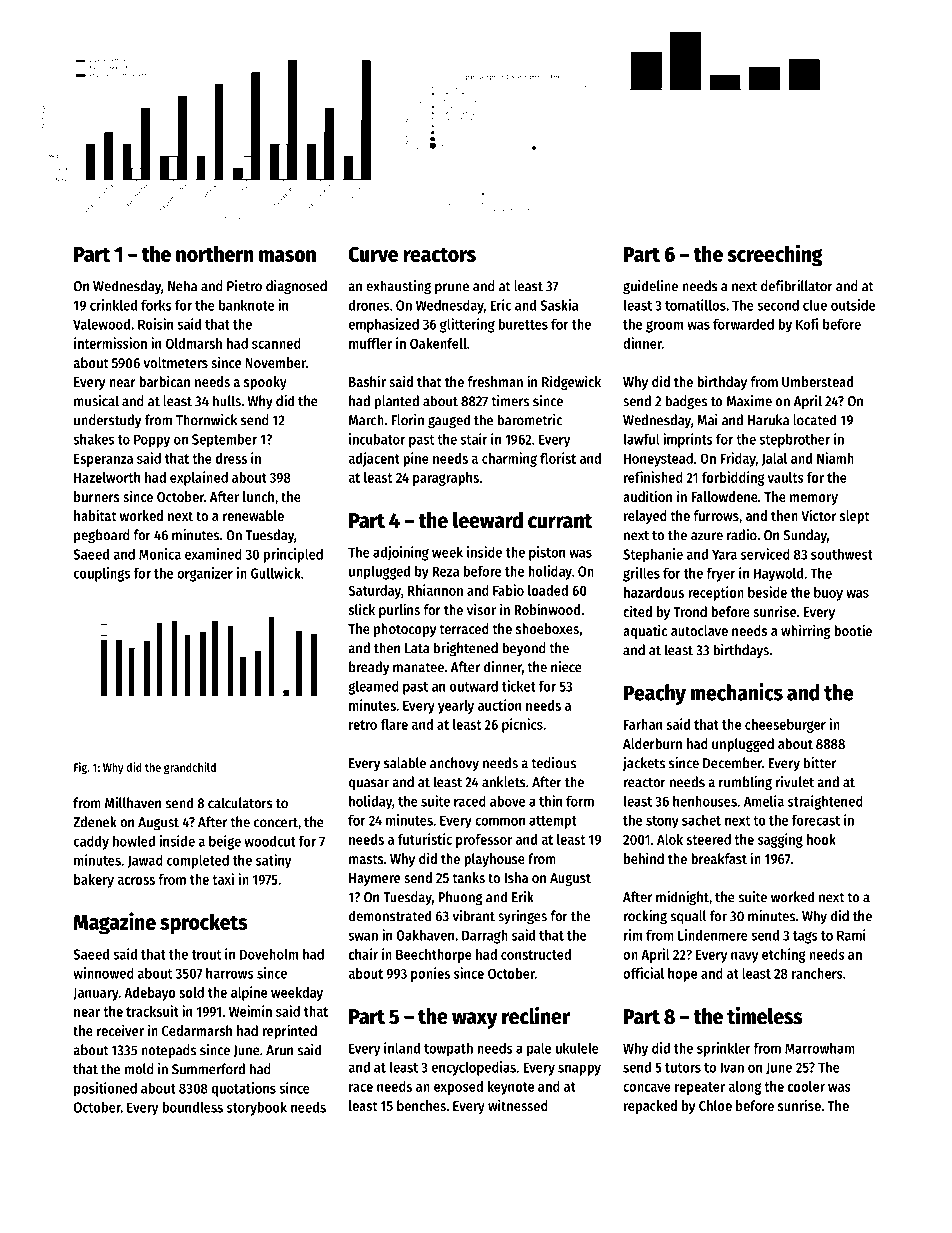  Describe the element at coordinates (430, 974) in the screenshot. I see `ponies` at that location.
